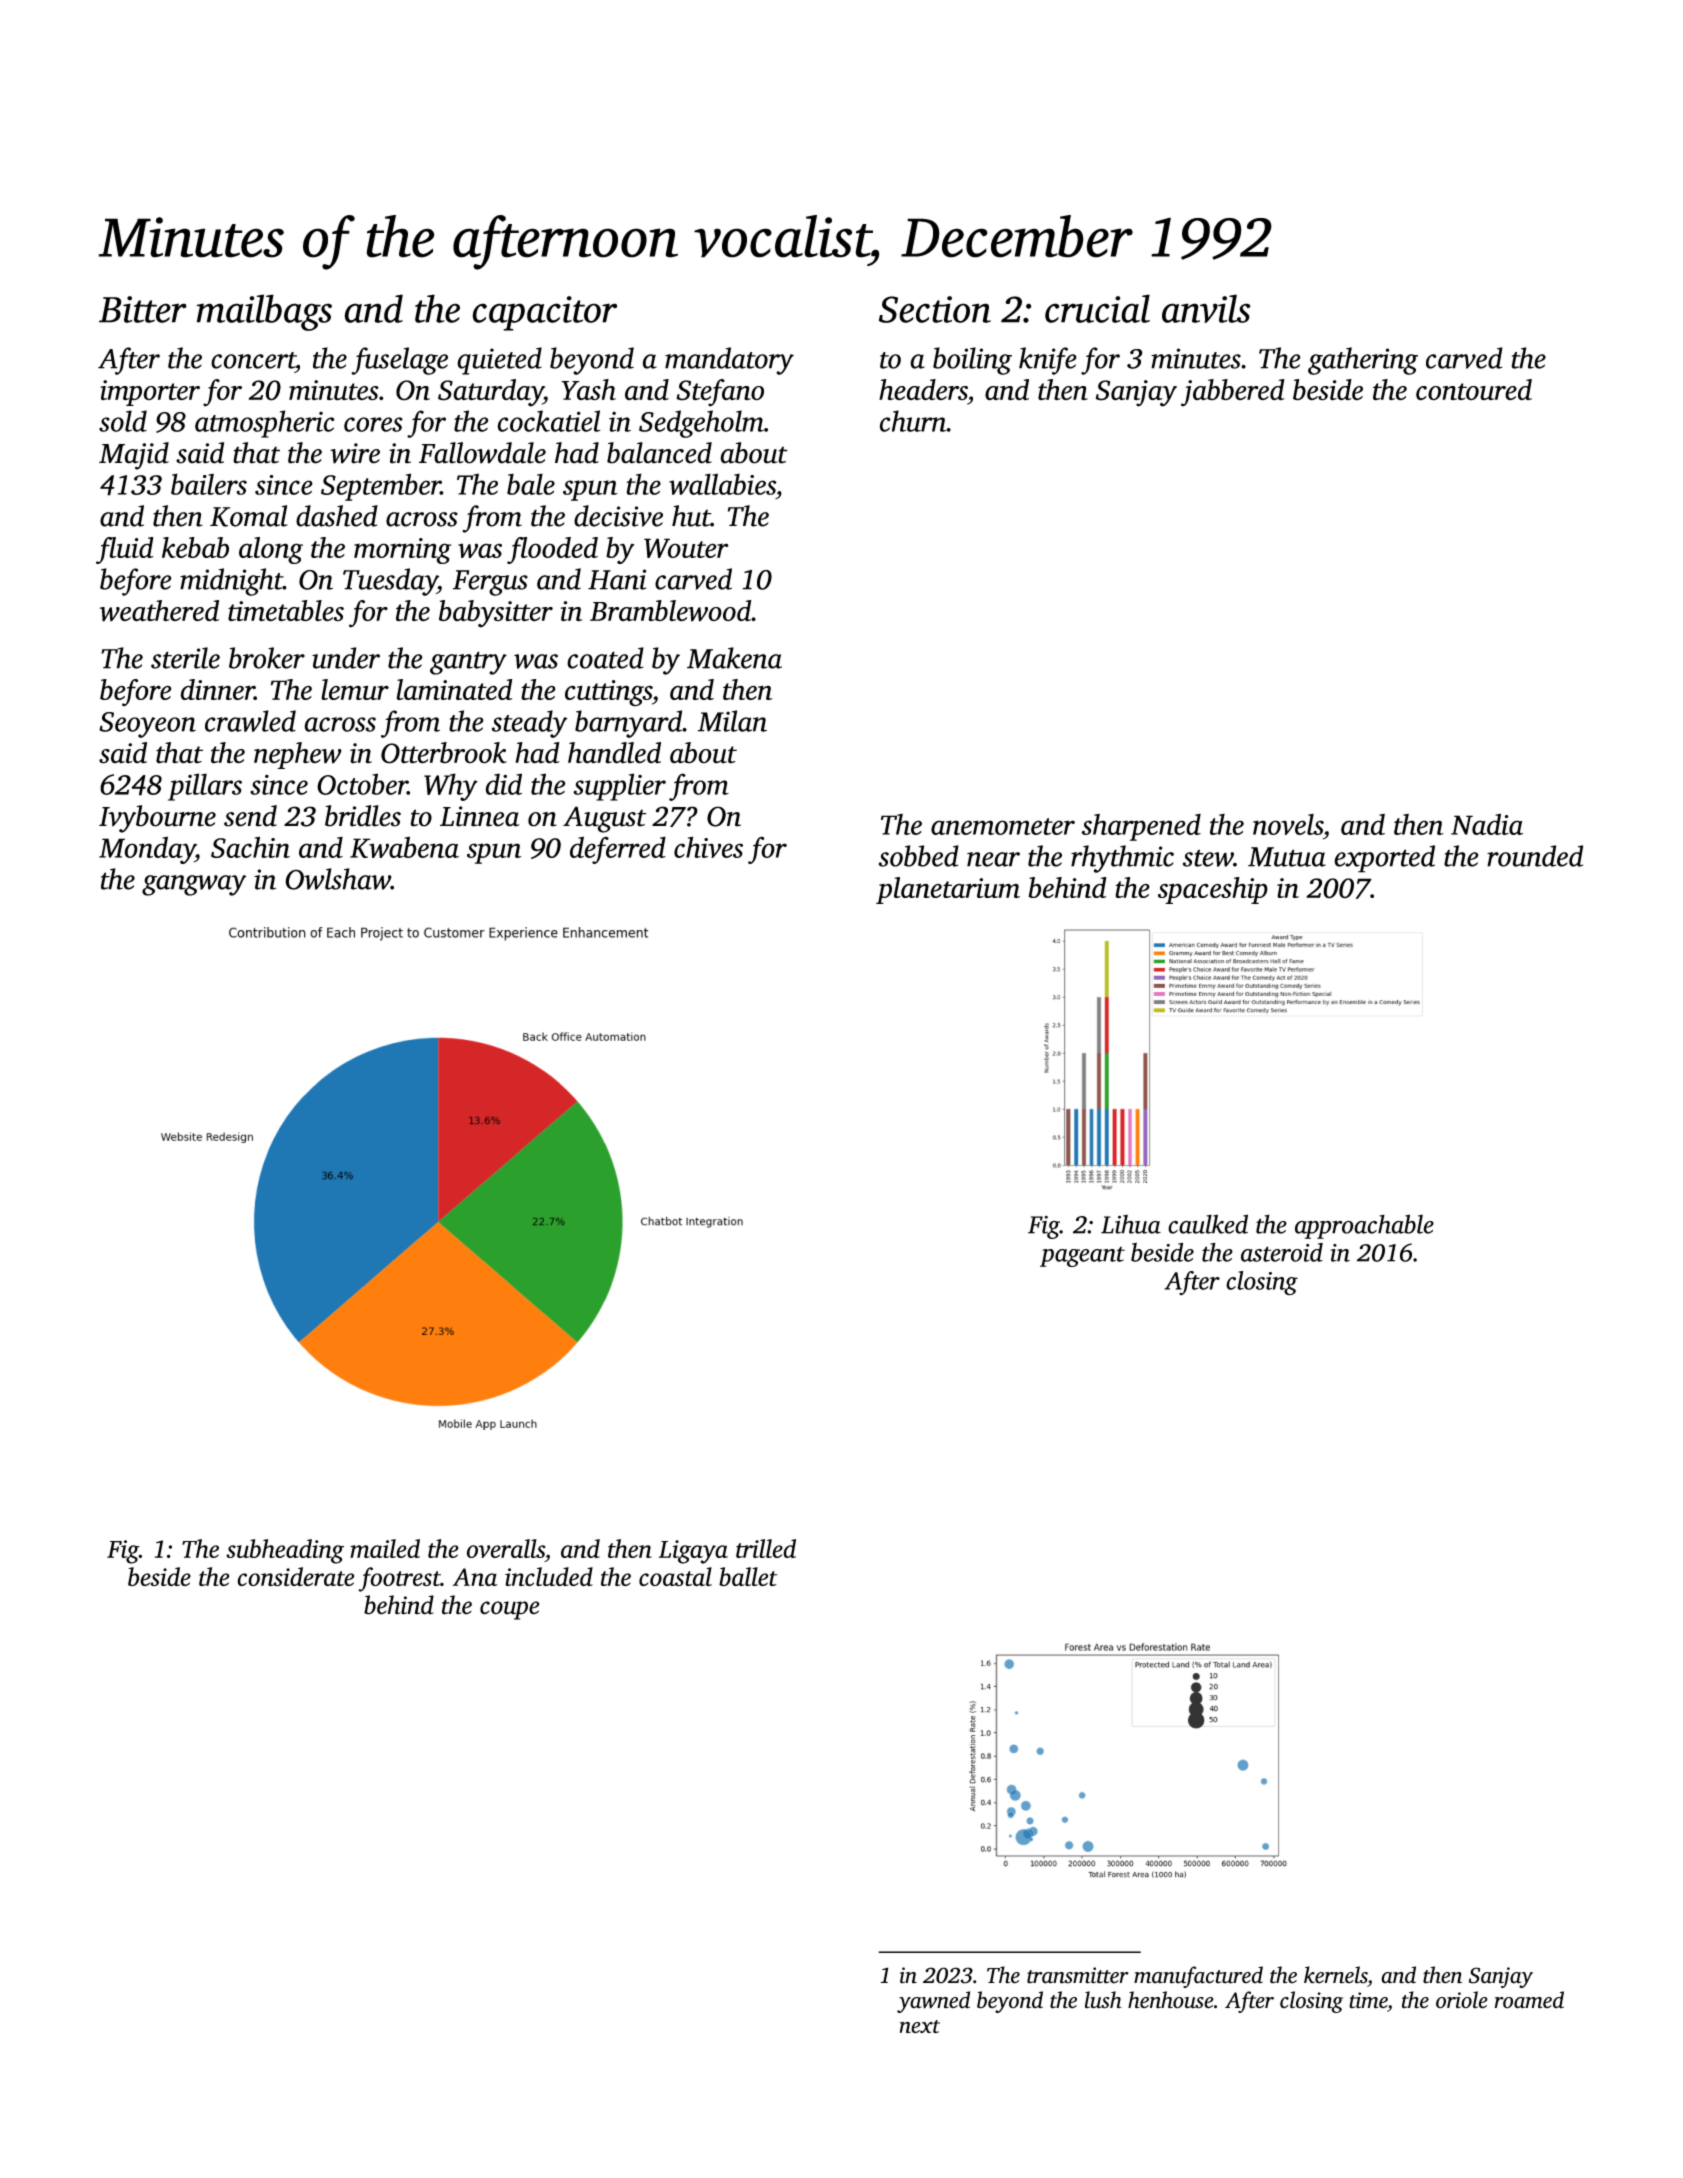 This screenshot has width=1683, height=2178. What do you see at coordinates (400, 1579) in the screenshot?
I see `footrest` at bounding box center [400, 1579].
